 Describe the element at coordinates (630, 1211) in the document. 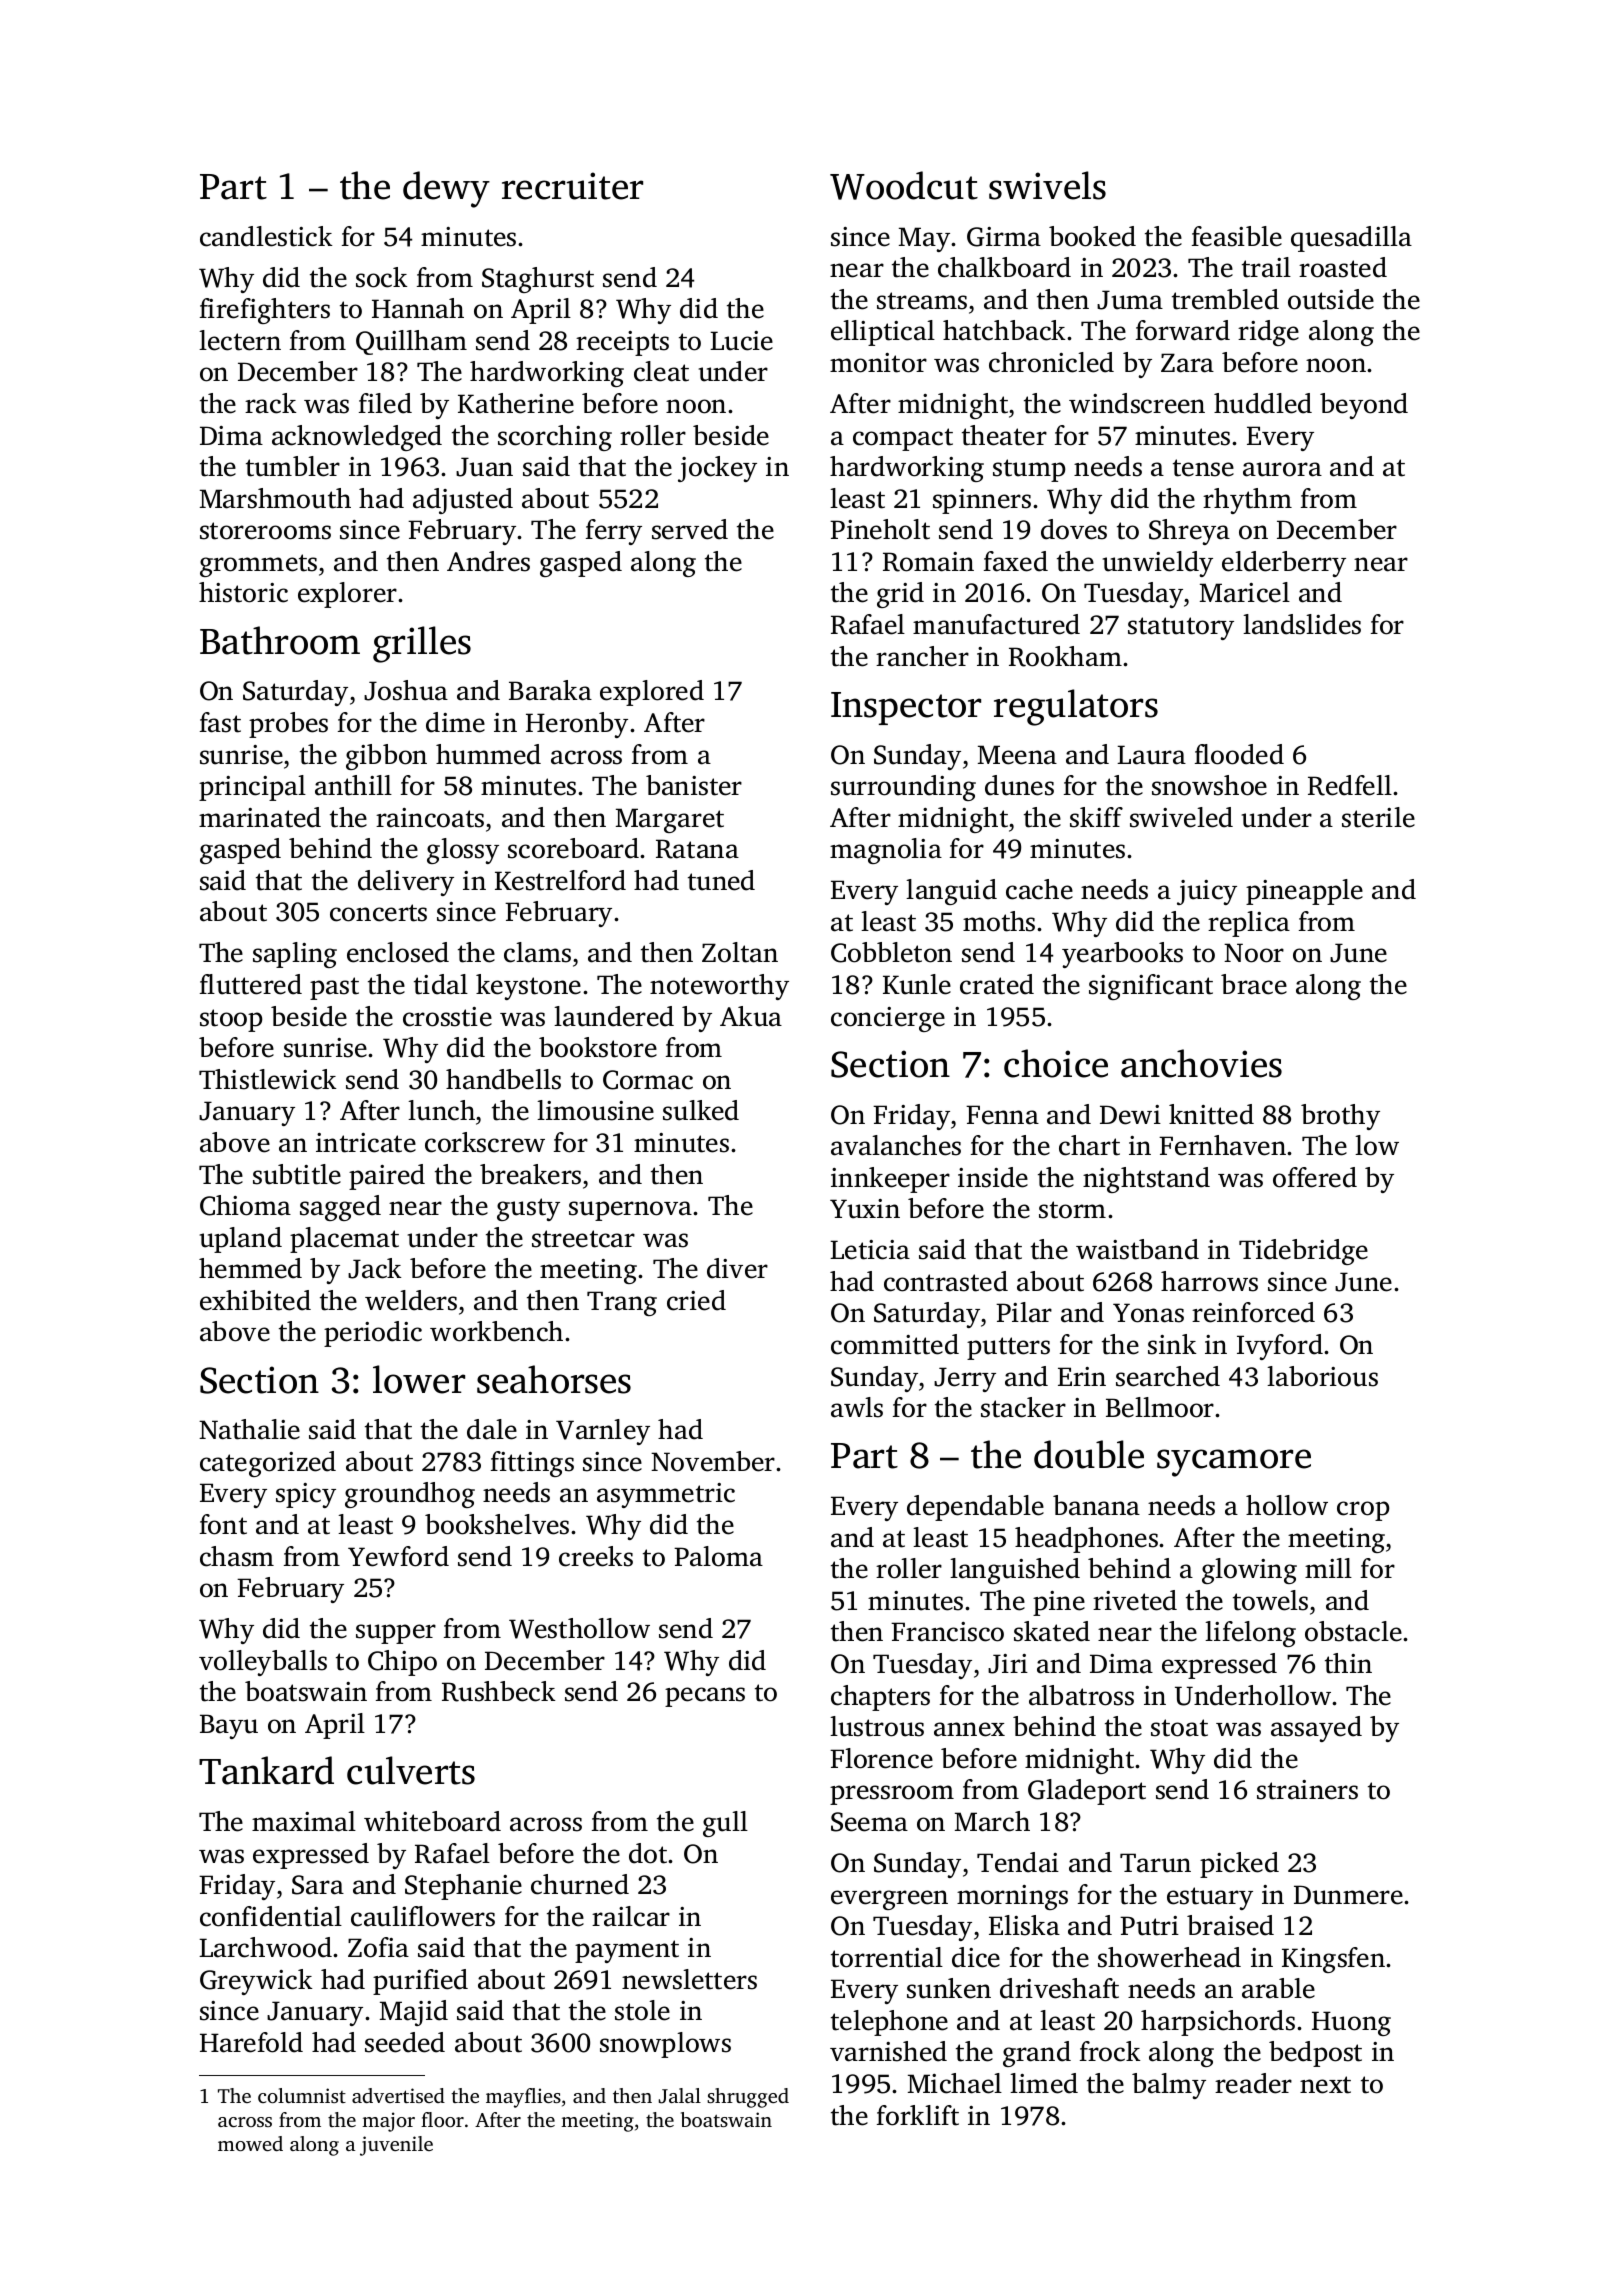

I see `supernova` at that location.
